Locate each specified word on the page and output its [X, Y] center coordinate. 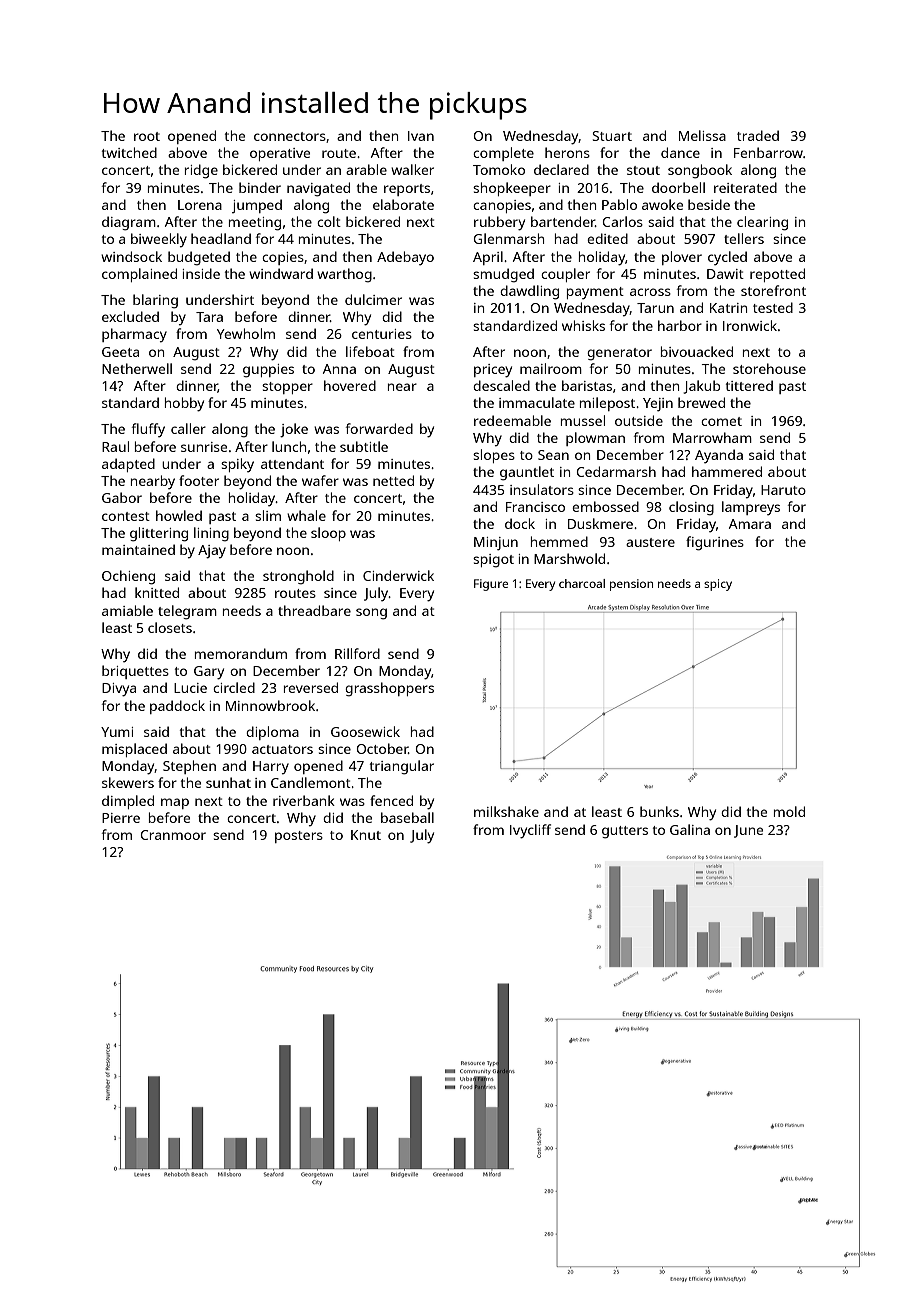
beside [709, 204]
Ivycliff [530, 831]
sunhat [228, 782]
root [147, 136]
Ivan [421, 136]
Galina [690, 829]
